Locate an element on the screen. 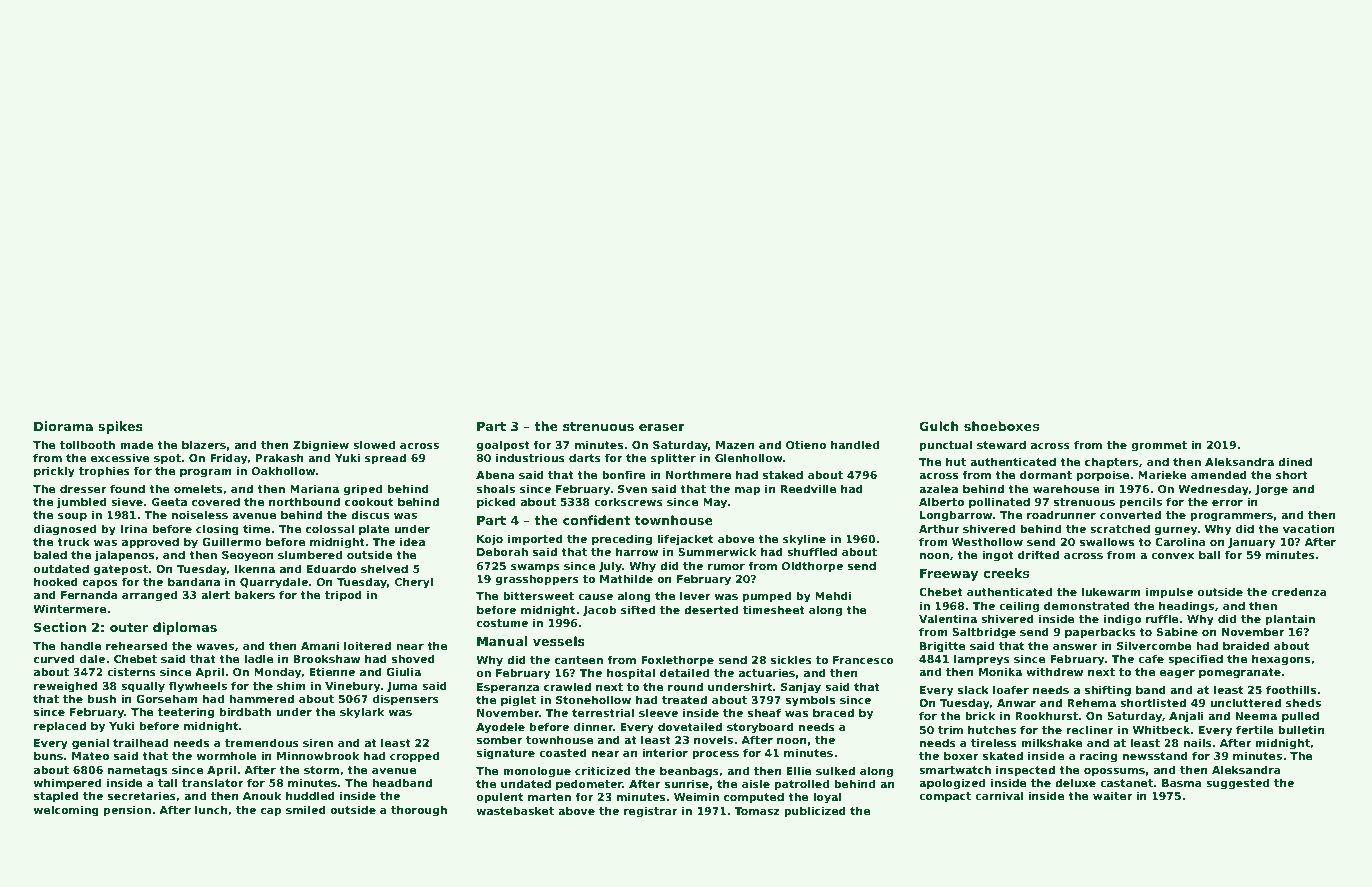  curved is located at coordinates (54, 658).
